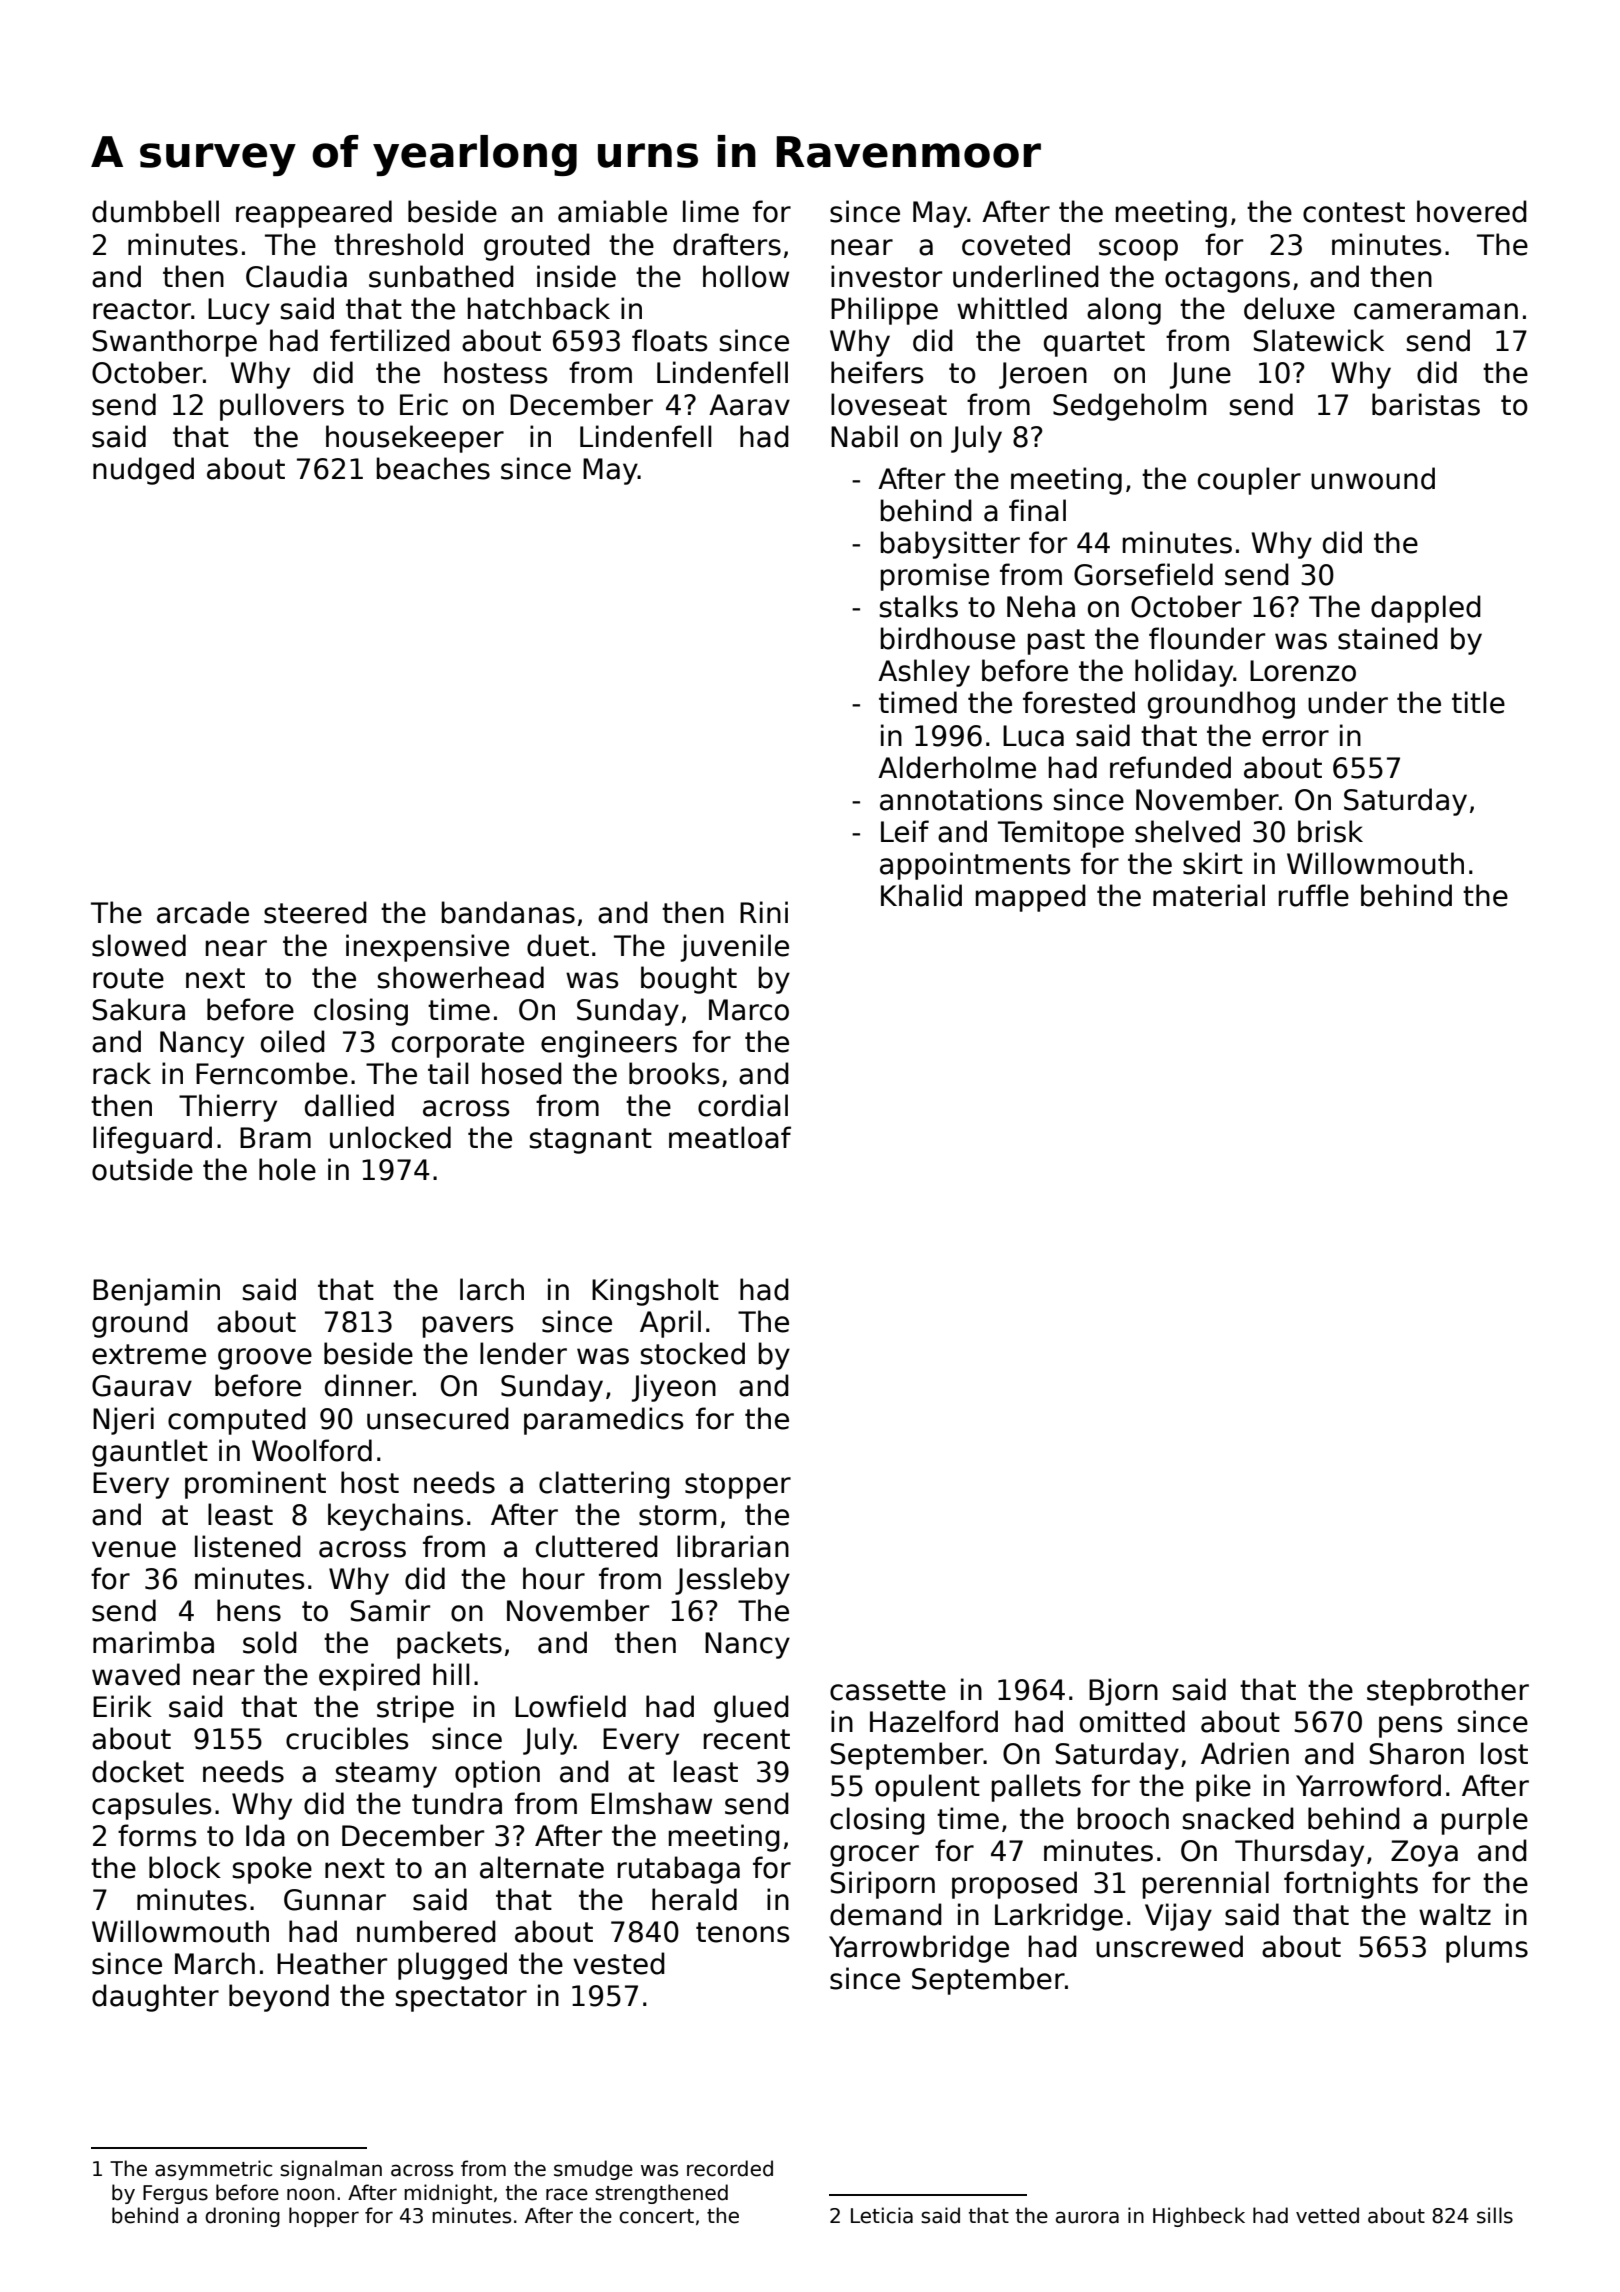 The image size is (1620, 2292). What do you see at coordinates (730, 1137) in the document?
I see `meatloaf` at bounding box center [730, 1137].
